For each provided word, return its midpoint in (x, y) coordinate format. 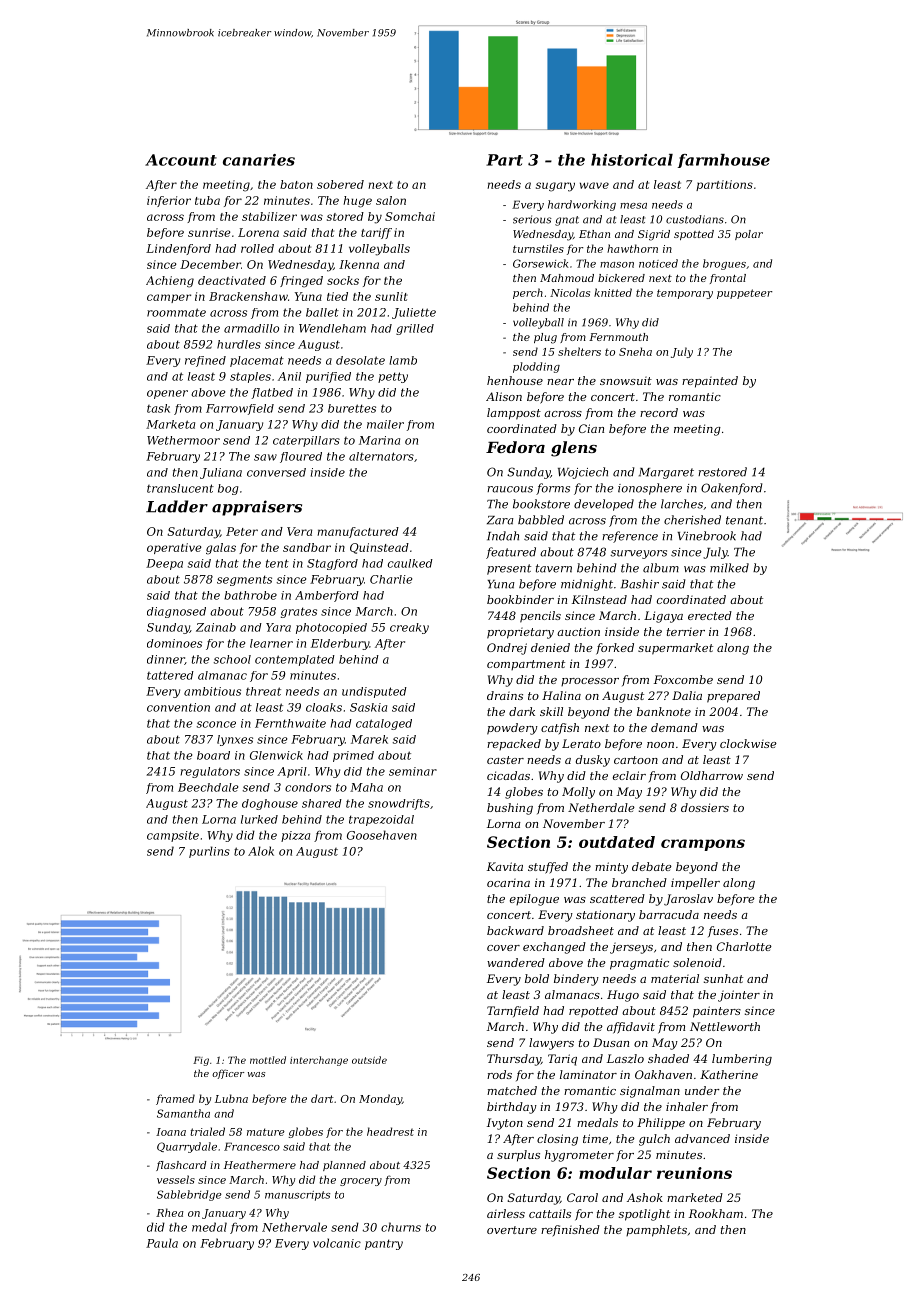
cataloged (384, 724)
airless (506, 1213)
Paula (162, 1243)
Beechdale (208, 787)
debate (652, 866)
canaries (259, 160)
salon (391, 200)
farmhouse (724, 161)
